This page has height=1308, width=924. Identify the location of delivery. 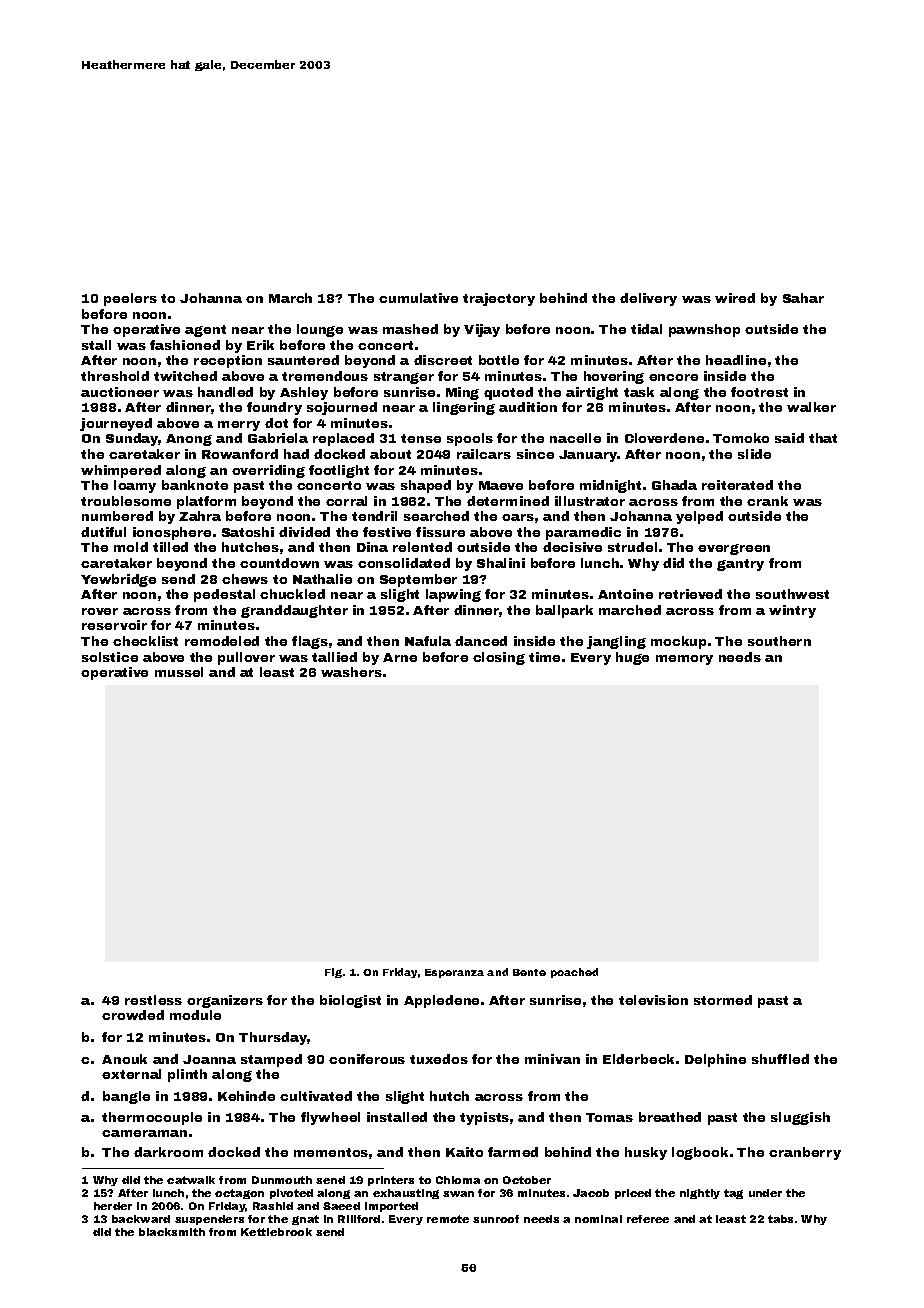
(648, 299).
